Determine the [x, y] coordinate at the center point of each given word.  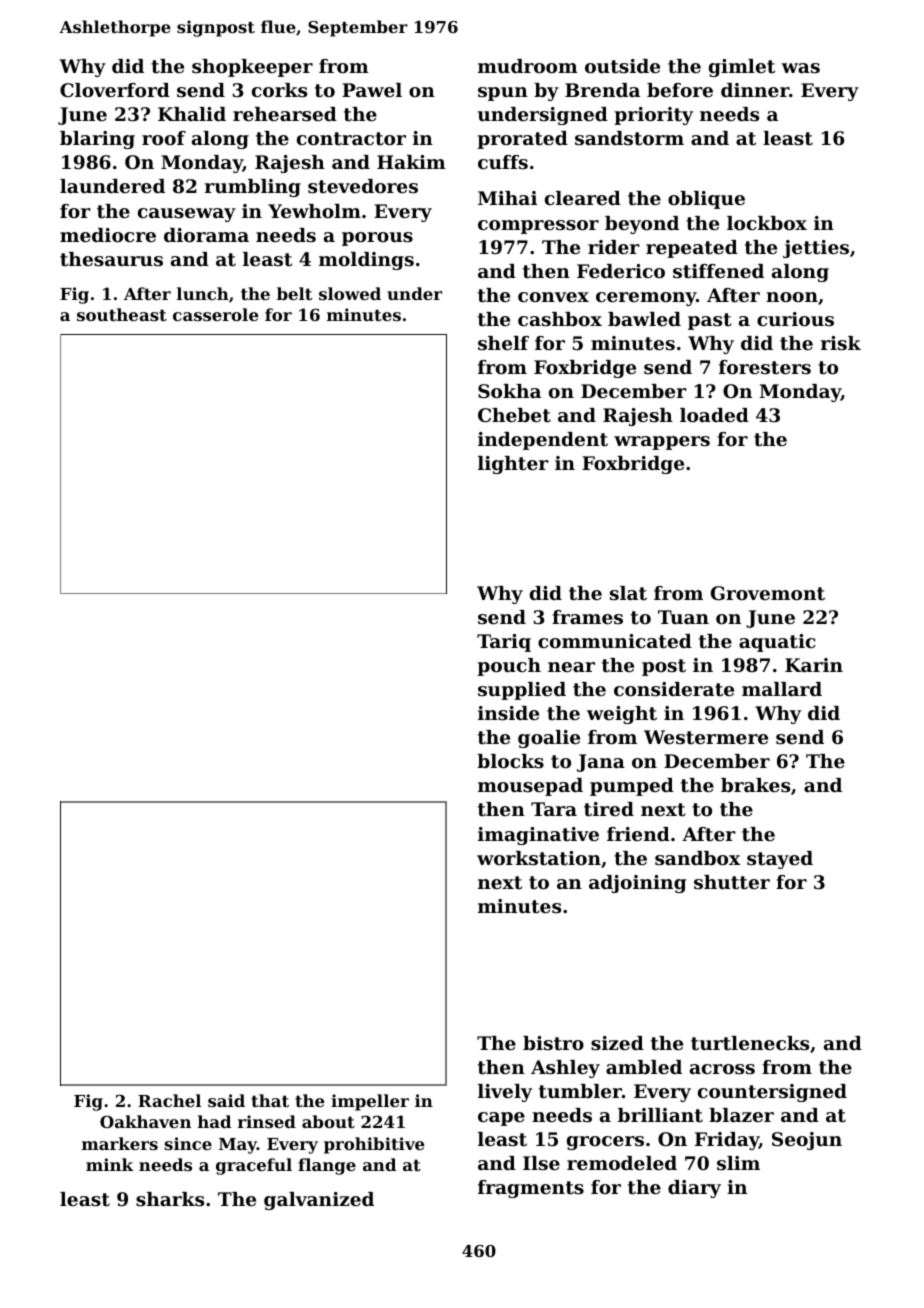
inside [508, 713]
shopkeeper [252, 68]
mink [110, 1164]
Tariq [504, 643]
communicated [615, 641]
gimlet [742, 68]
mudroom [528, 66]
